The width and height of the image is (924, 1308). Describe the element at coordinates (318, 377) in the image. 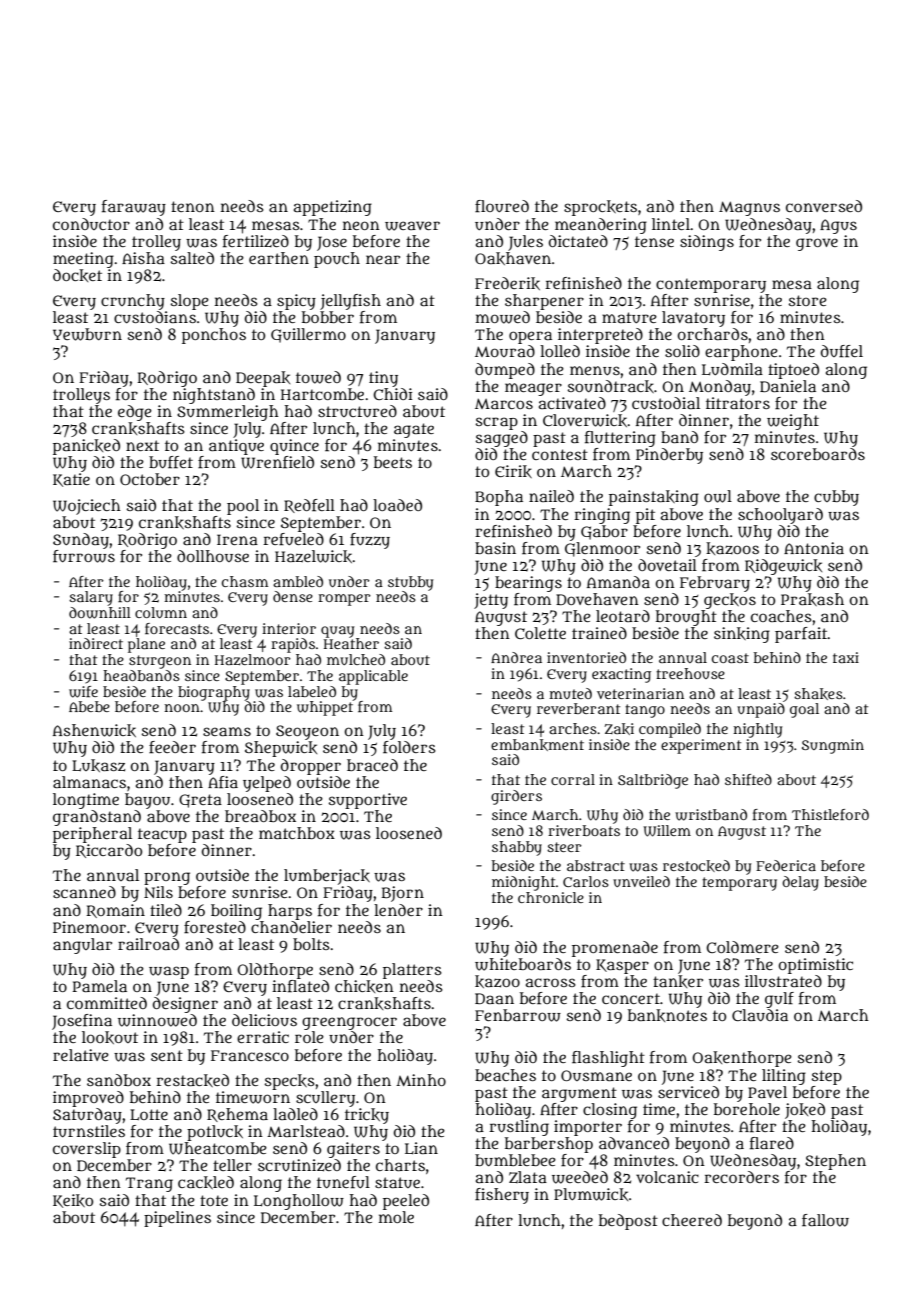

I see `towed` at that location.
